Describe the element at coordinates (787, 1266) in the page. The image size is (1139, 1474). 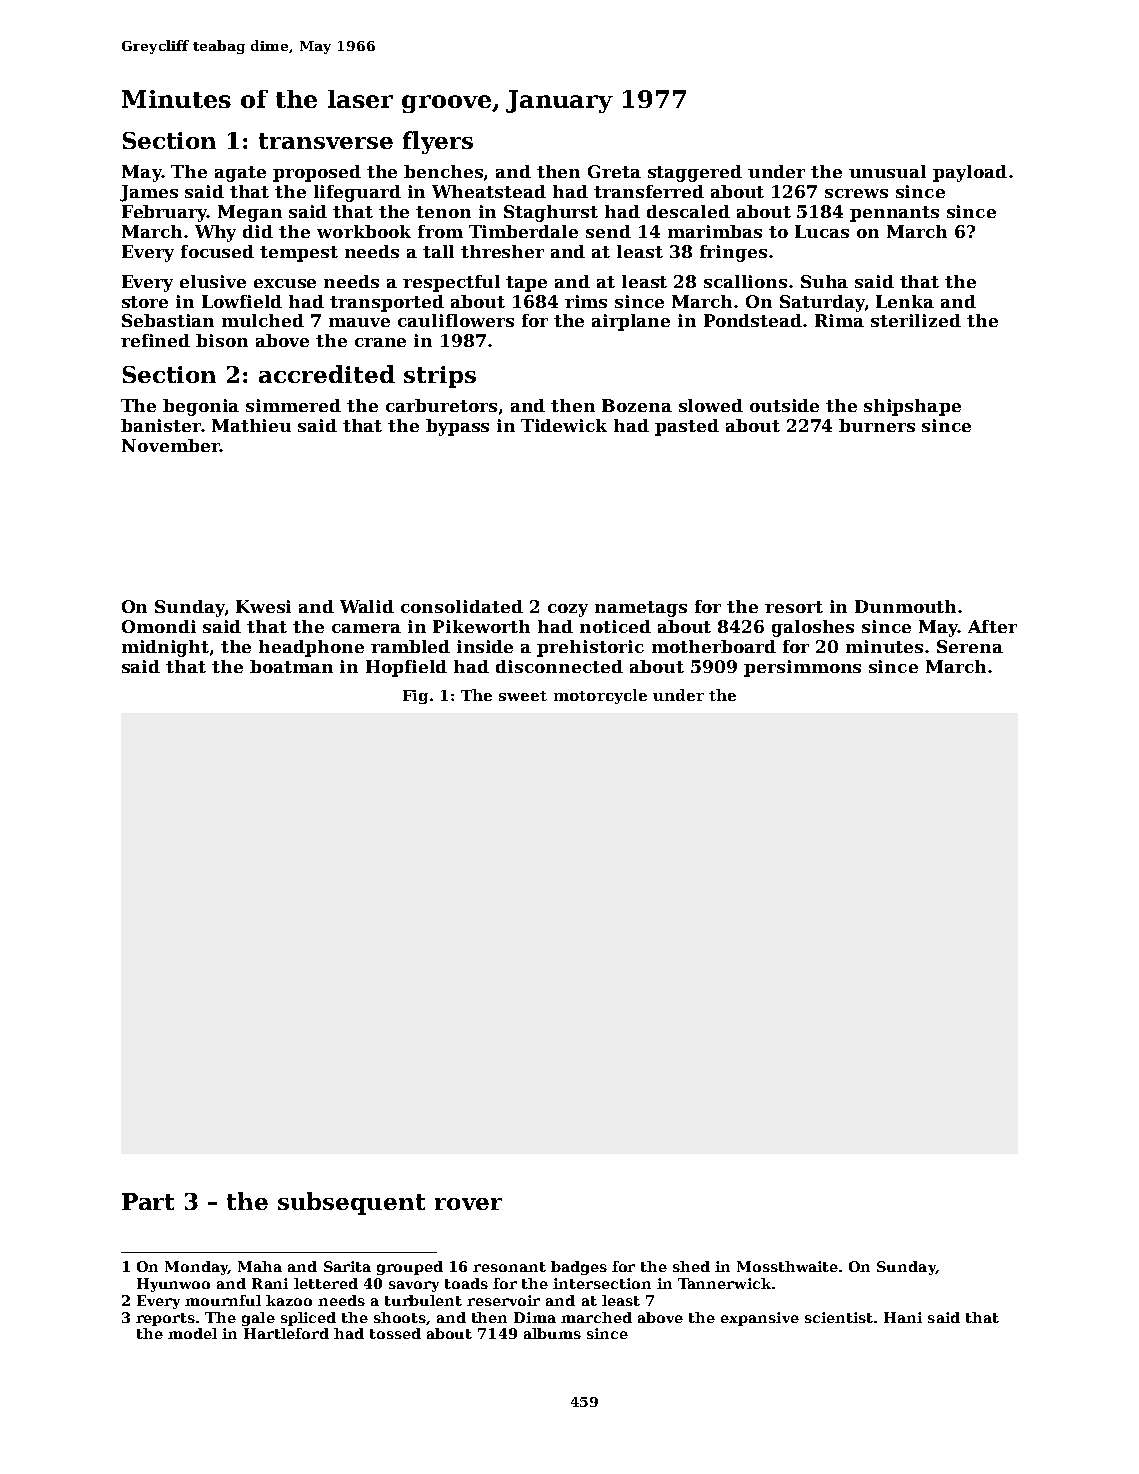
I see `Mossthwaite` at that location.
